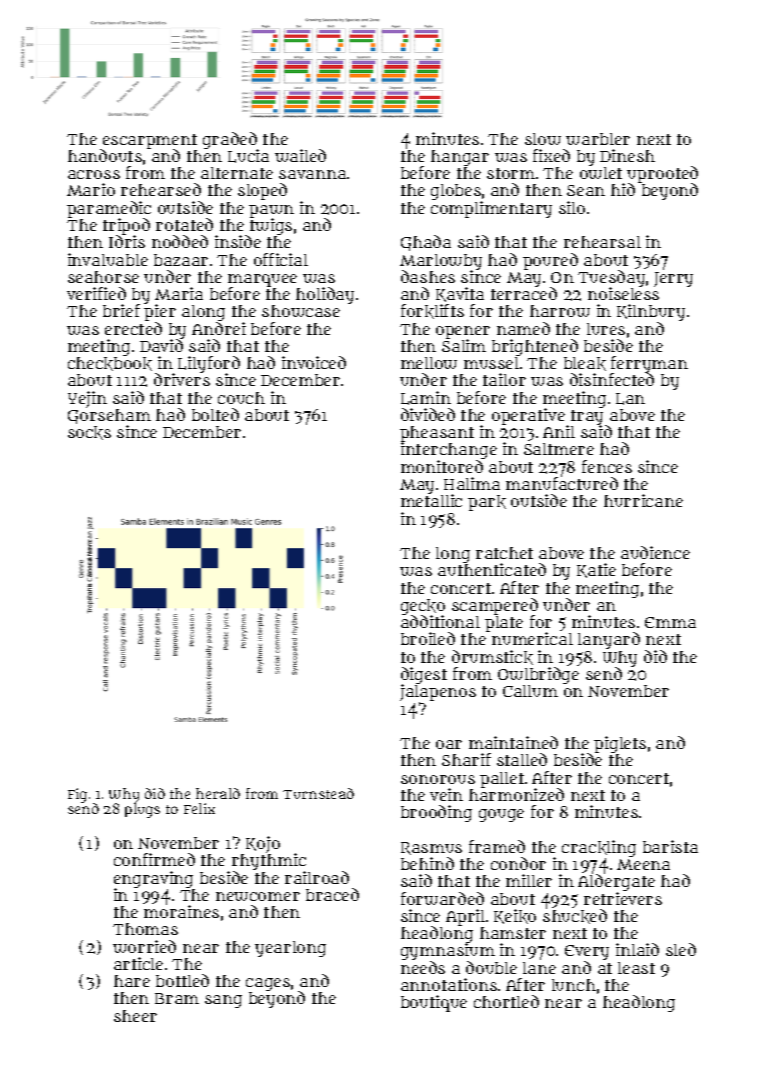 The image size is (767, 1089). I want to click on official, so click(281, 259).
